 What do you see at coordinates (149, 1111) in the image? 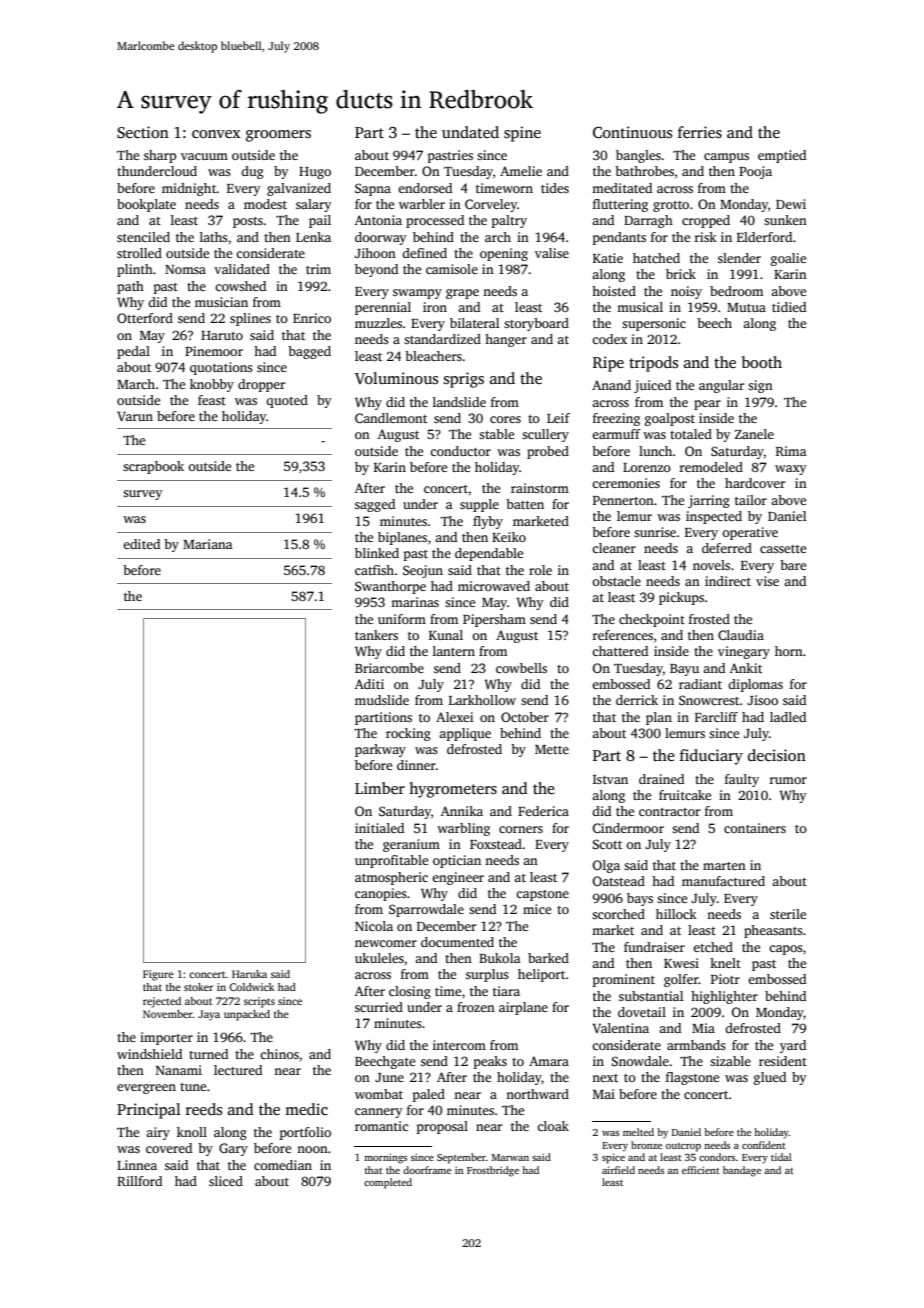
I see `Principal` at bounding box center [149, 1111].
